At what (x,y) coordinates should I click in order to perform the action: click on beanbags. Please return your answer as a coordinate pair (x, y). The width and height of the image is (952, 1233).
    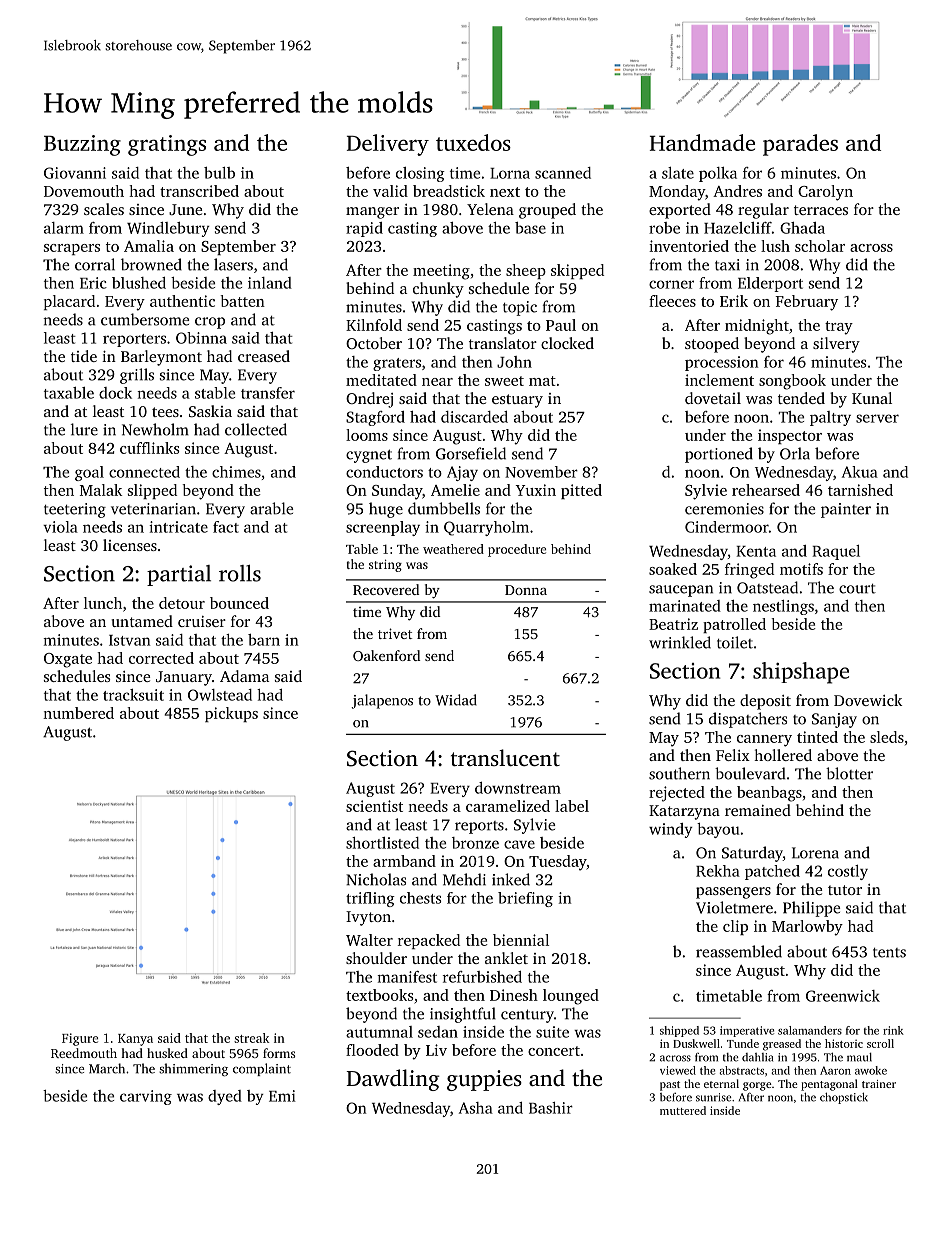
    Looking at the image, I should click on (769, 794).
